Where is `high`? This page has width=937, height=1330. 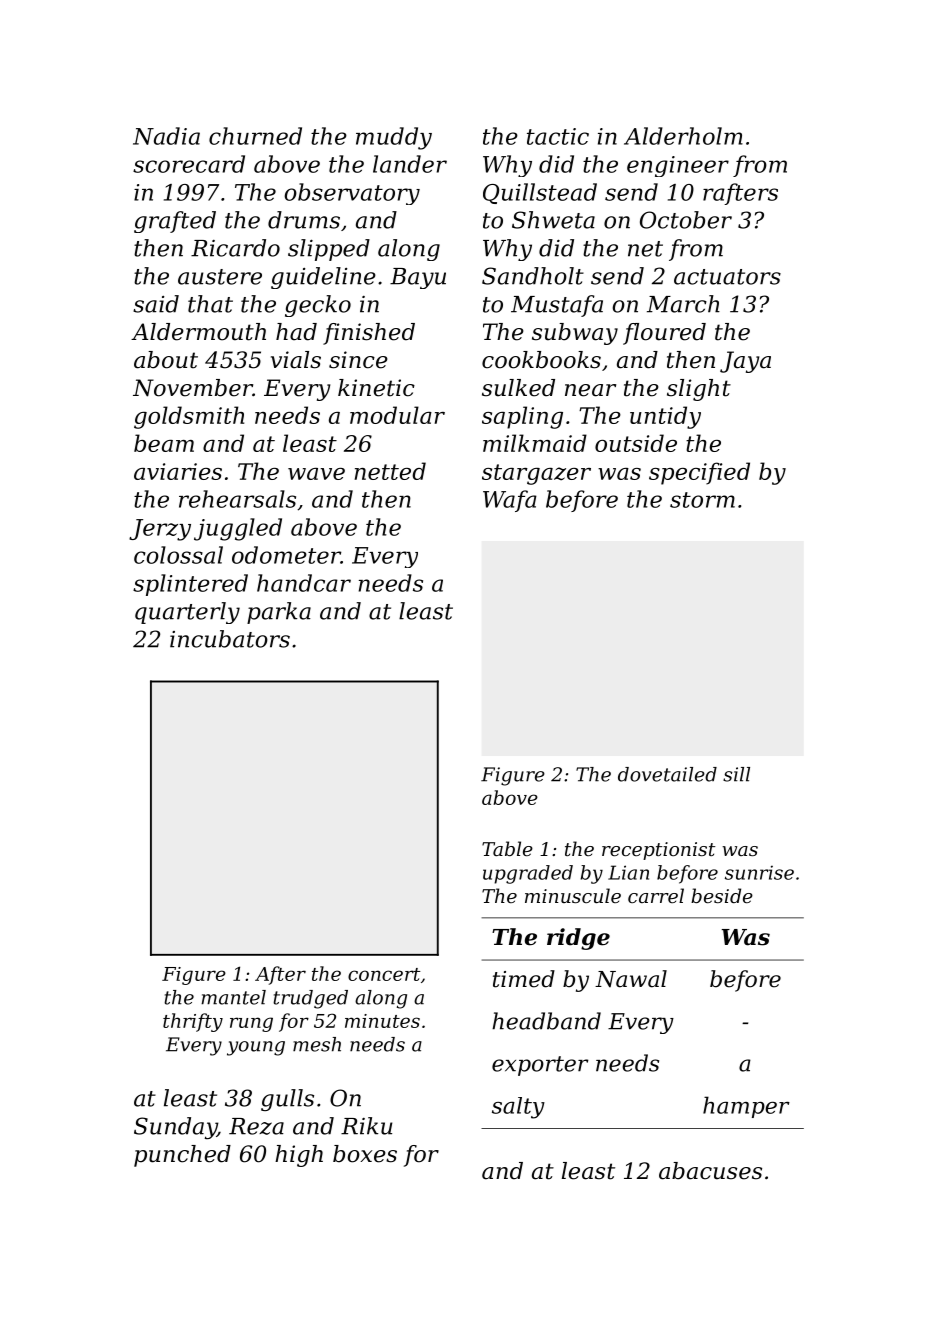 high is located at coordinates (299, 1156).
